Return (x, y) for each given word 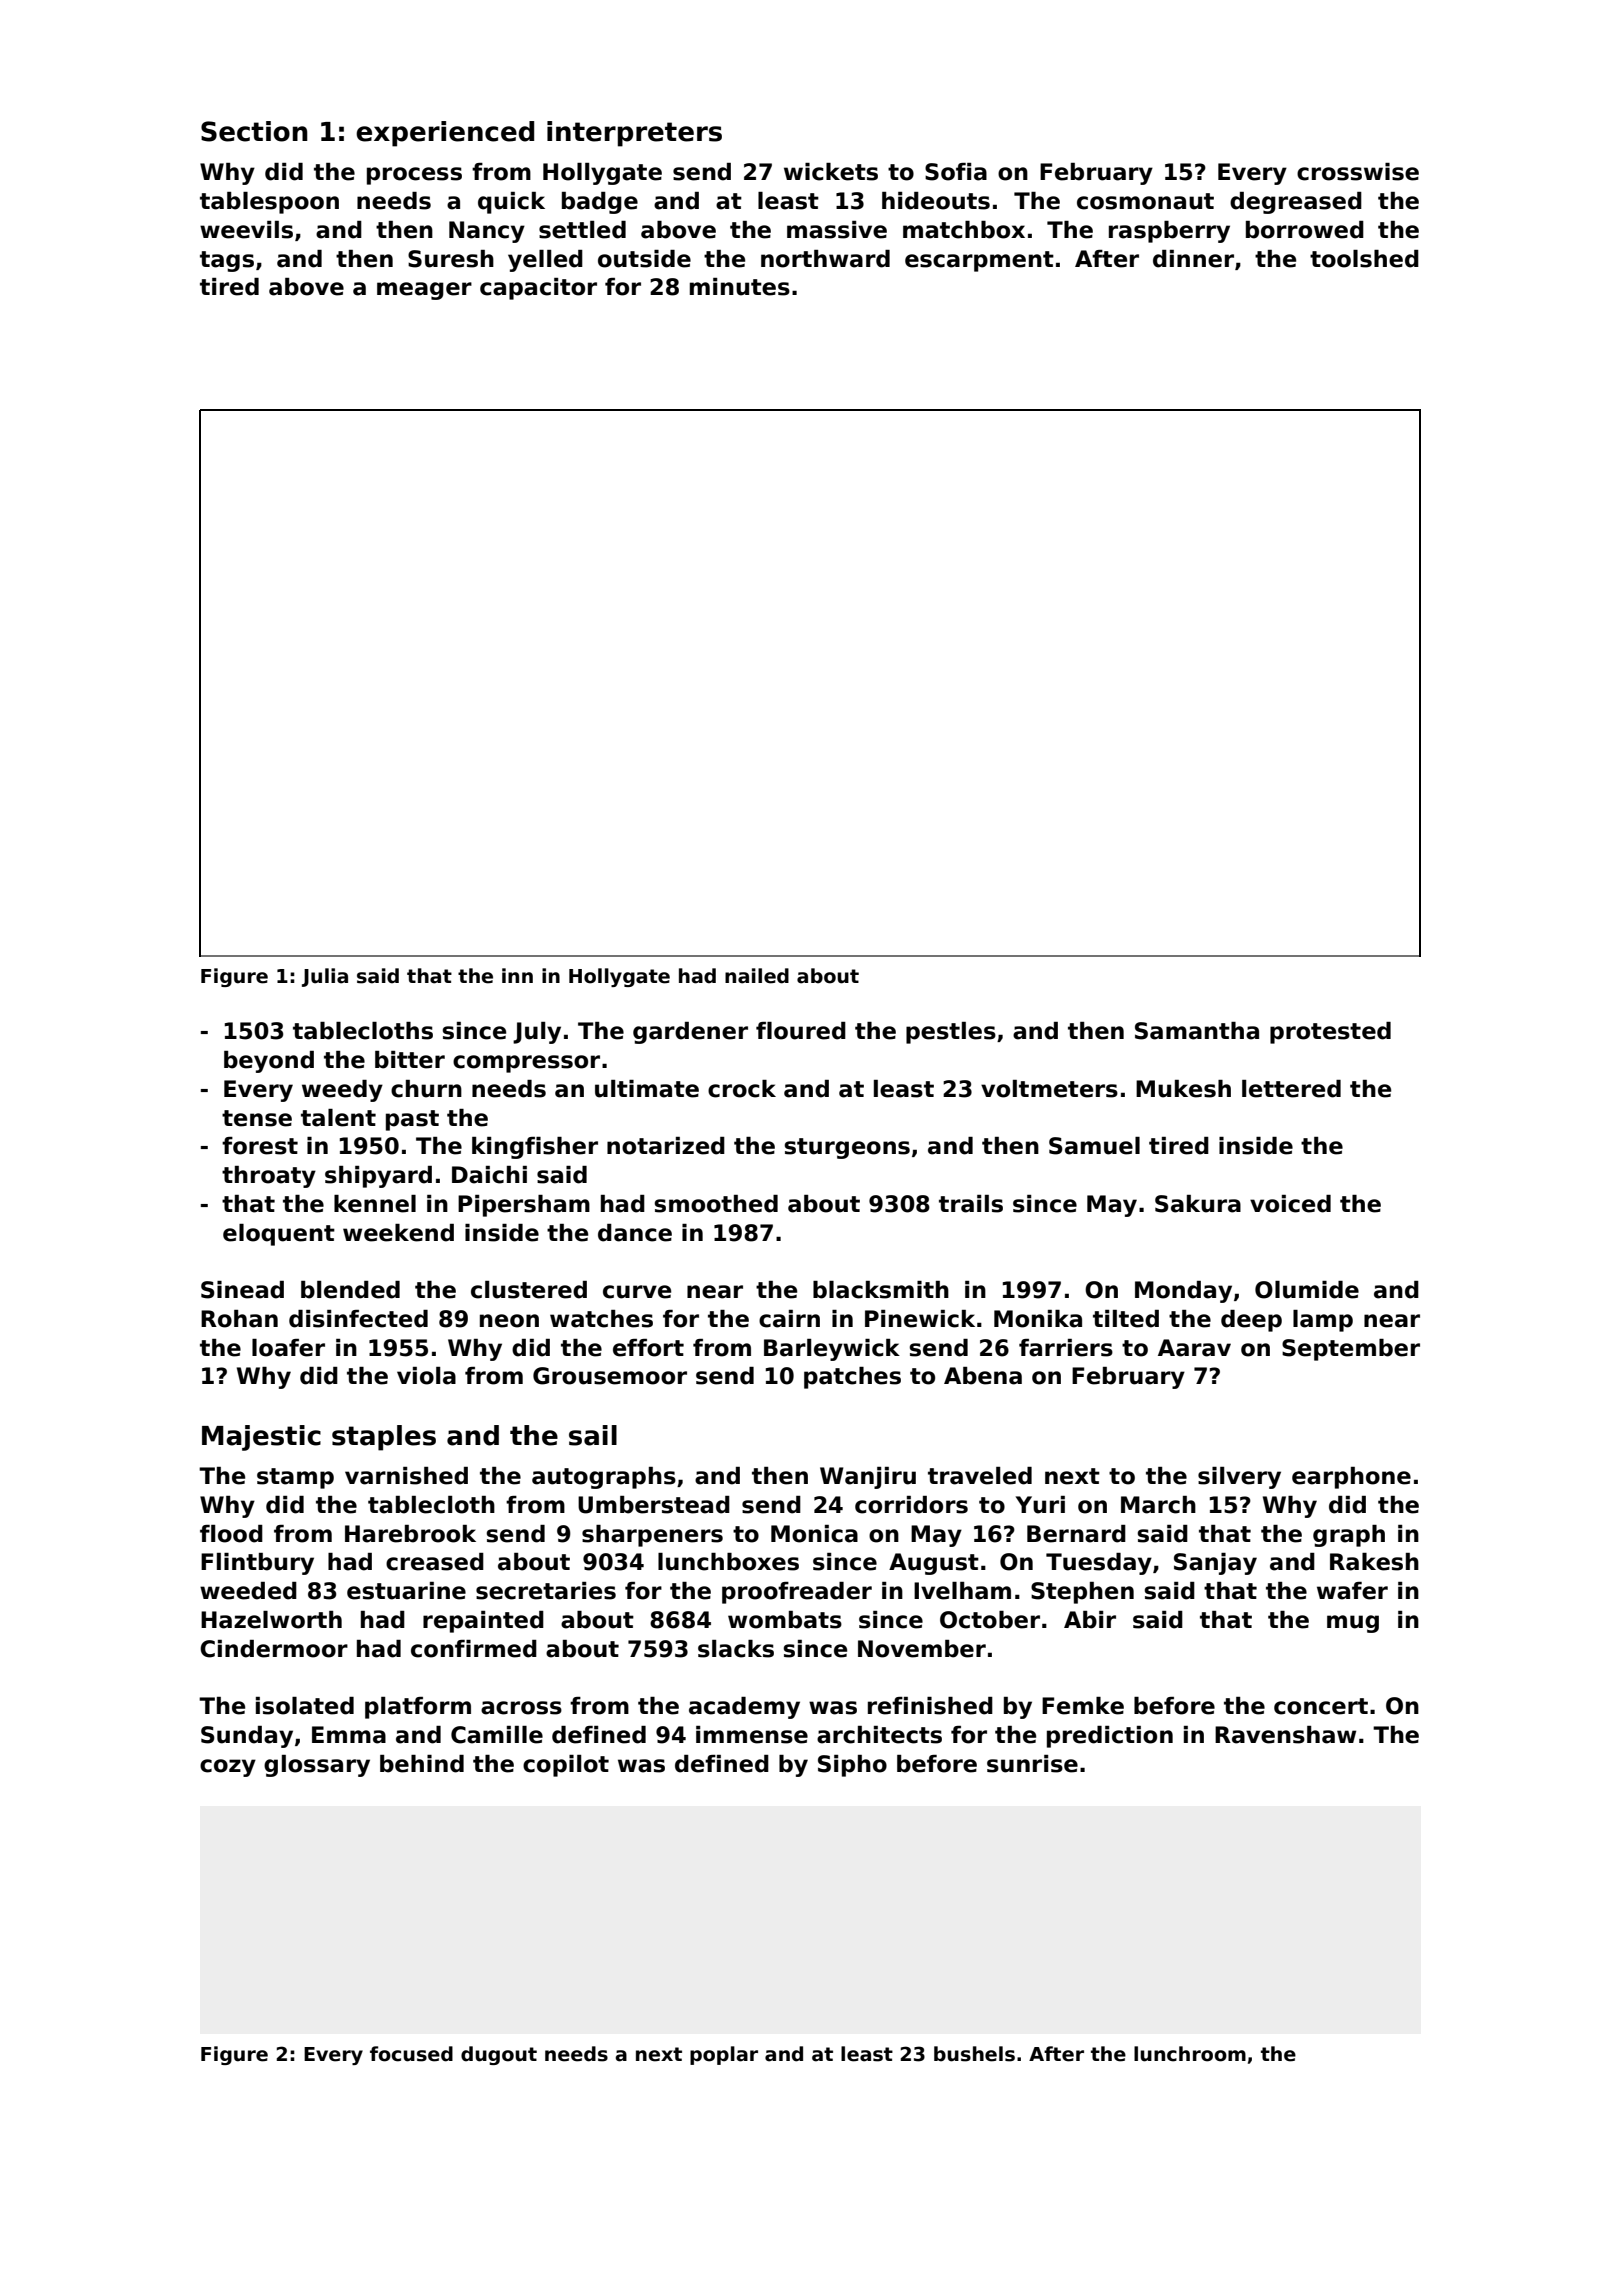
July (537, 1033)
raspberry (1169, 232)
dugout (499, 2055)
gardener (690, 1033)
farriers (1066, 1348)
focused (411, 2054)
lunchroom (1190, 2054)
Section (254, 131)
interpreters (634, 134)
